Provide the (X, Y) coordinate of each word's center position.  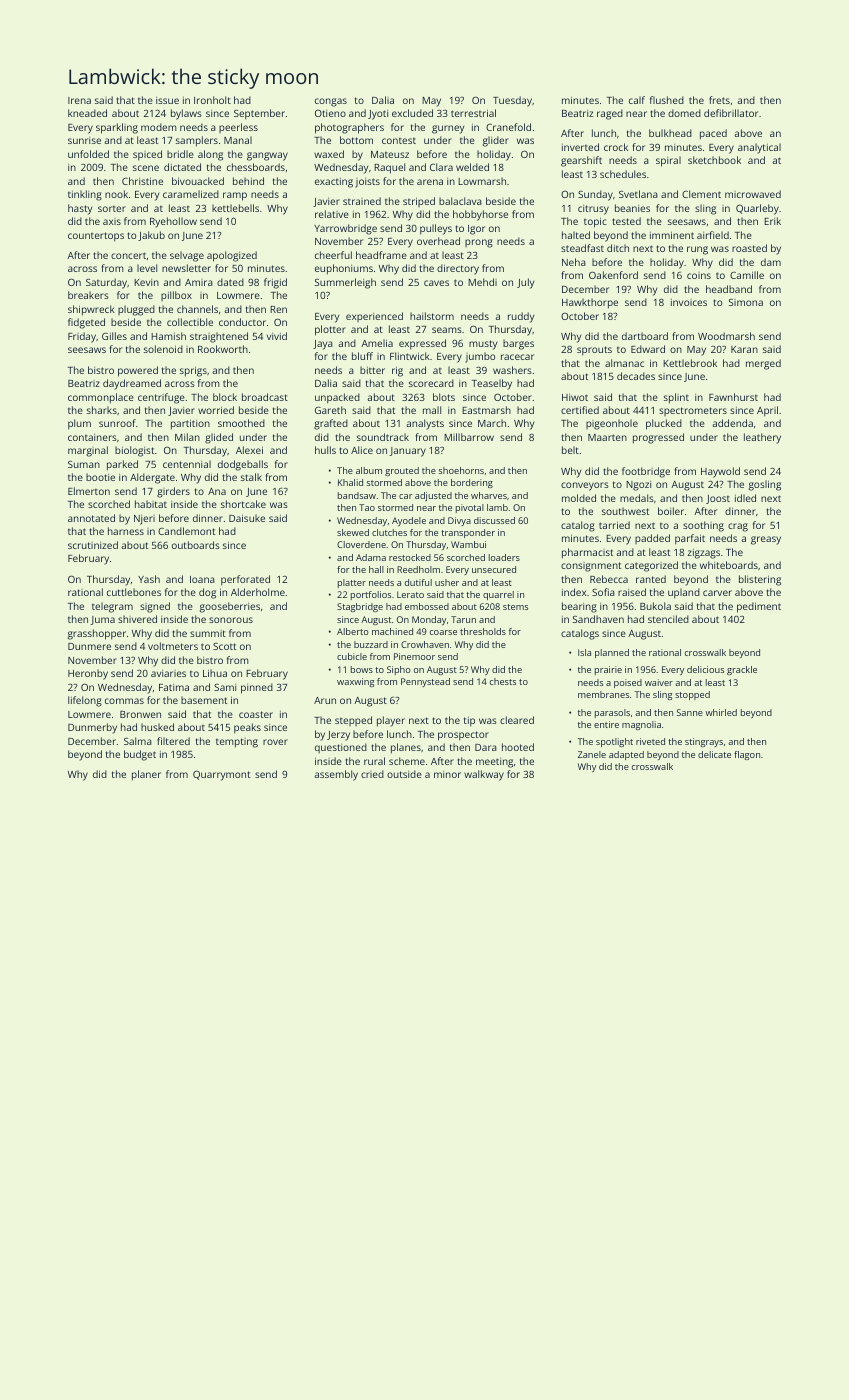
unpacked (337, 398)
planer (146, 775)
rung (697, 250)
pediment (759, 607)
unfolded (88, 154)
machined (392, 631)
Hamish (168, 336)
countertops (96, 237)
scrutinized (93, 545)
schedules (623, 174)
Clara (441, 167)
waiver (659, 682)
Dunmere (89, 646)
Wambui (468, 544)
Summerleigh (345, 283)
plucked (664, 424)
